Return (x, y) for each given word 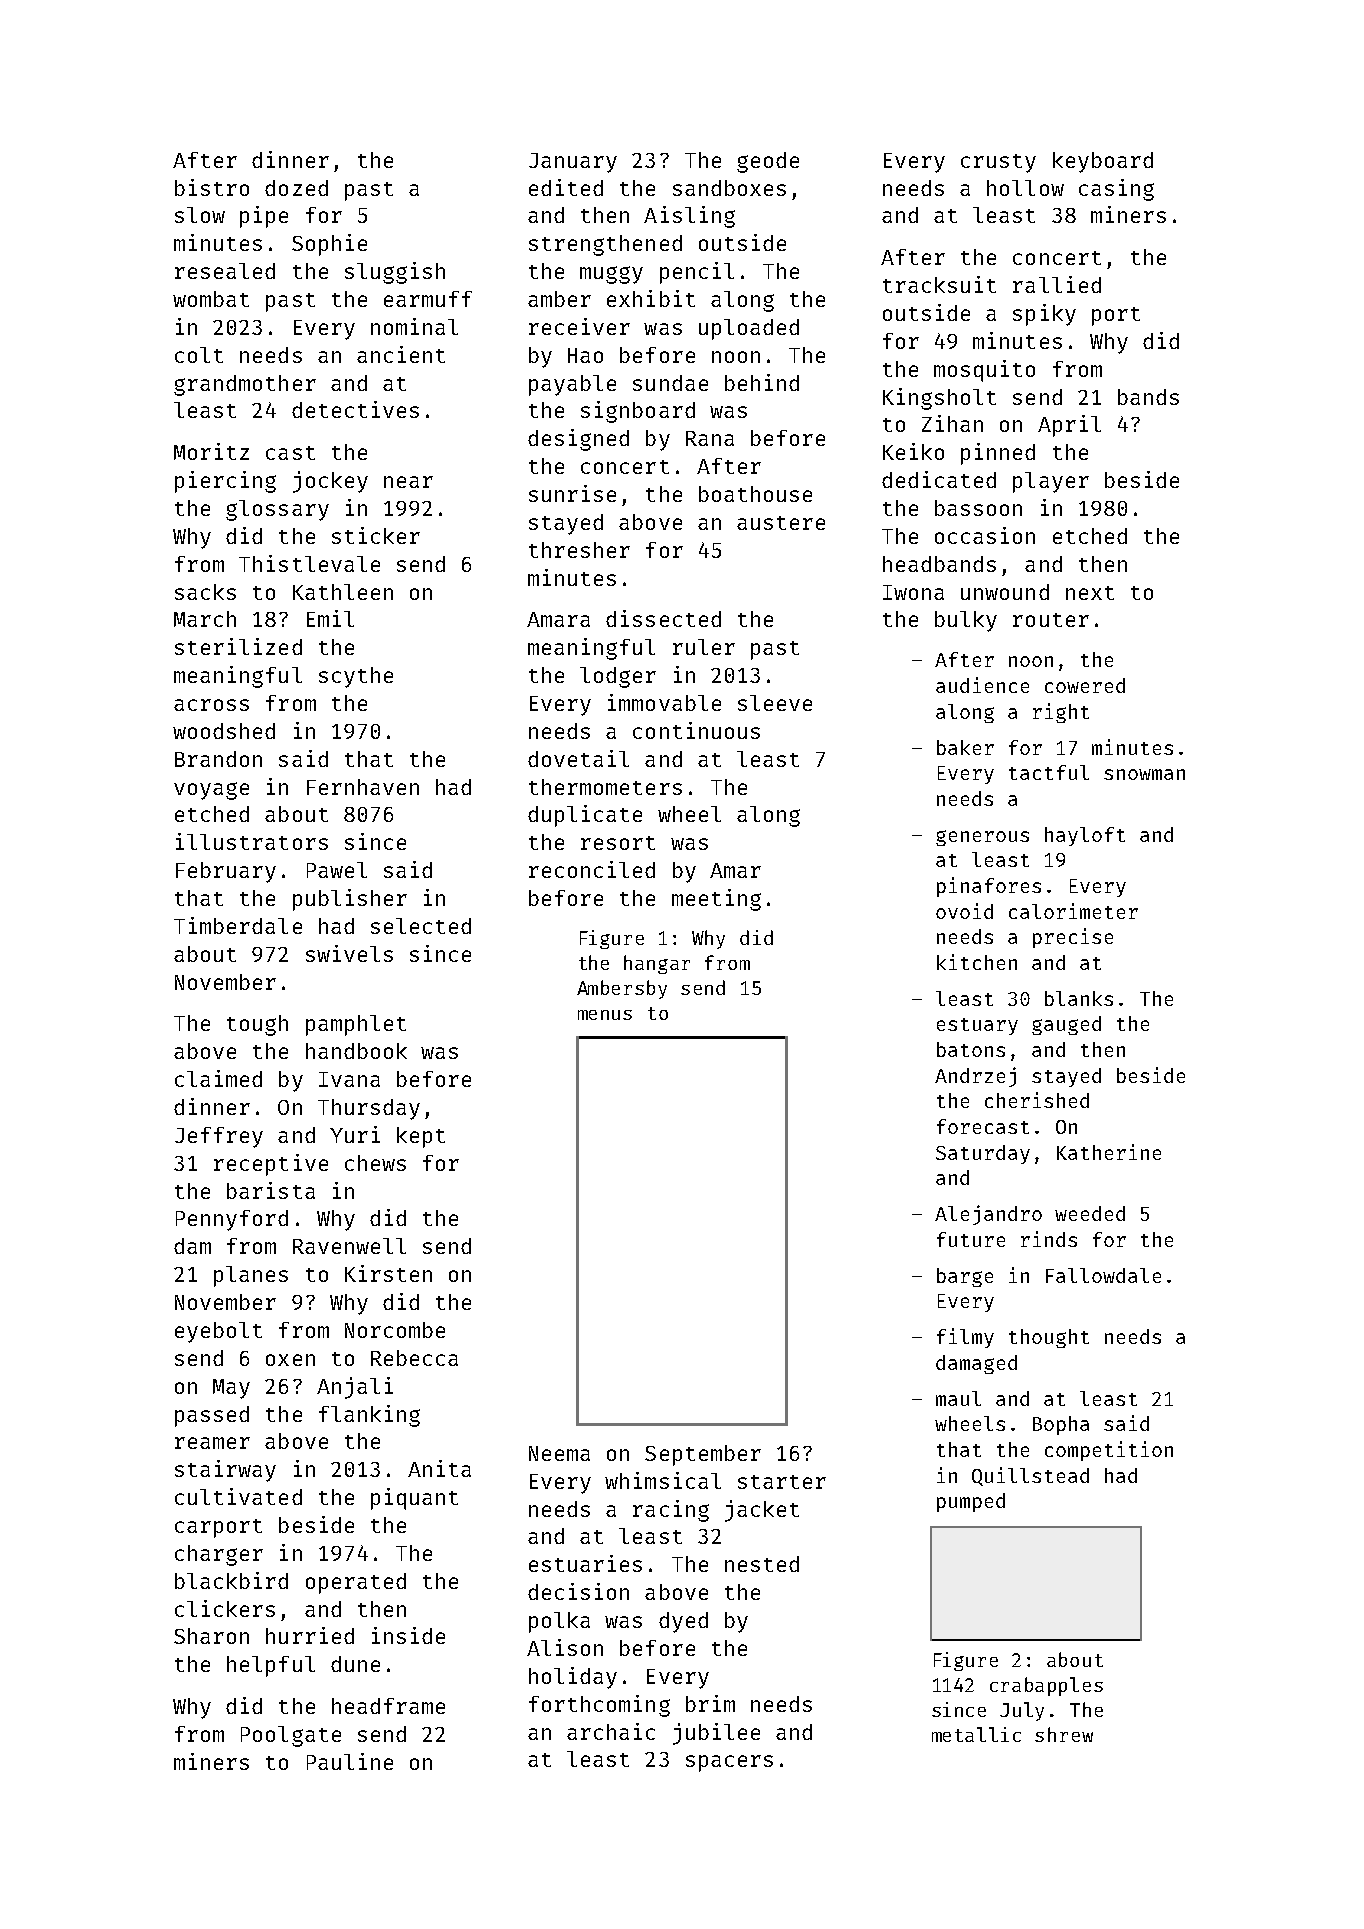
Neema (559, 1453)
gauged (1066, 1025)
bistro (212, 187)
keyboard (1103, 162)
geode (768, 162)
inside (408, 1635)
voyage (211, 791)
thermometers (605, 787)
